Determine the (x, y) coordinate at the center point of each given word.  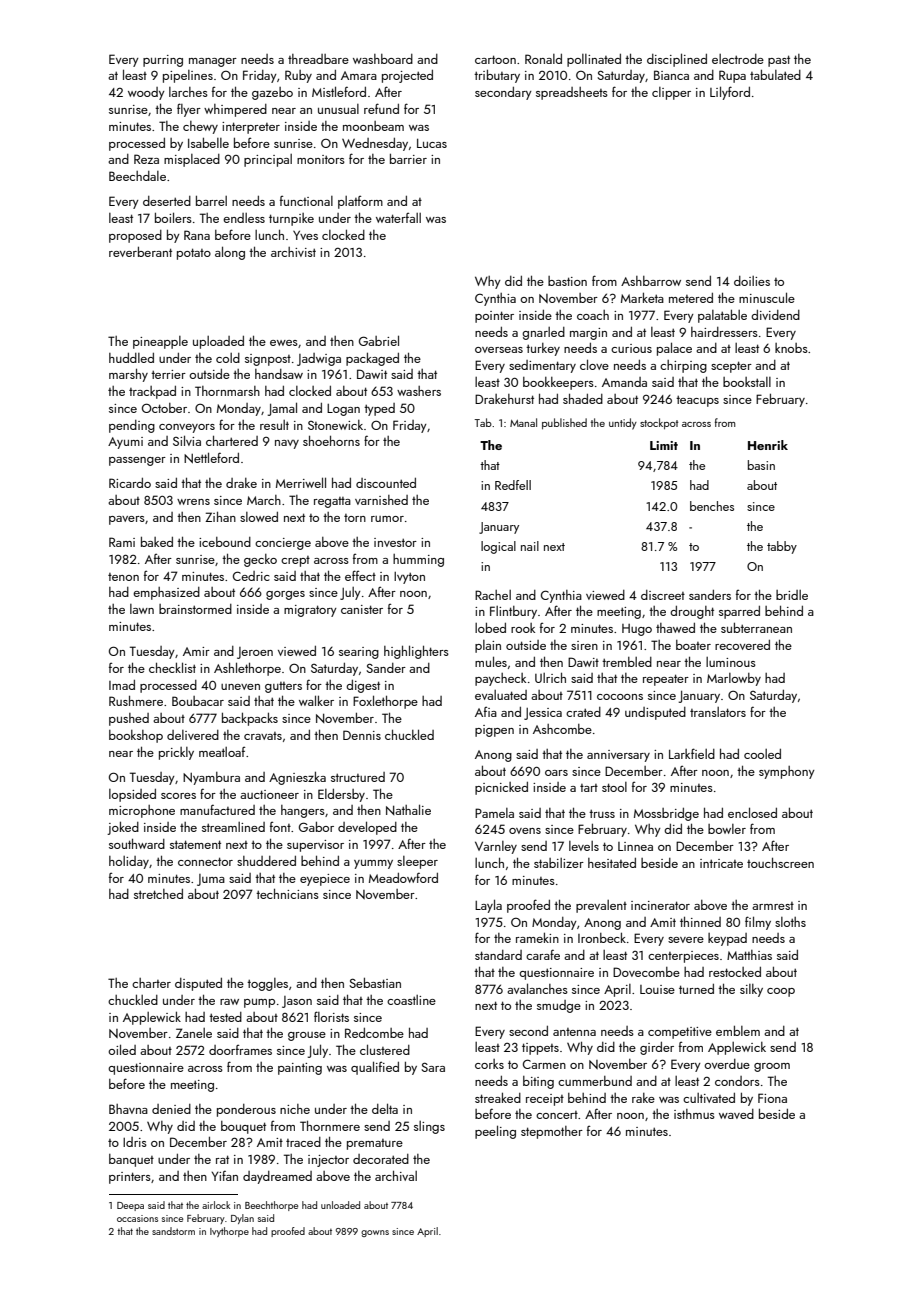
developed (367, 828)
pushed (129, 719)
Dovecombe (646, 972)
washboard (383, 59)
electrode (738, 59)
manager (213, 62)
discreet (663, 595)
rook (523, 628)
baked (157, 542)
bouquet (243, 1127)
